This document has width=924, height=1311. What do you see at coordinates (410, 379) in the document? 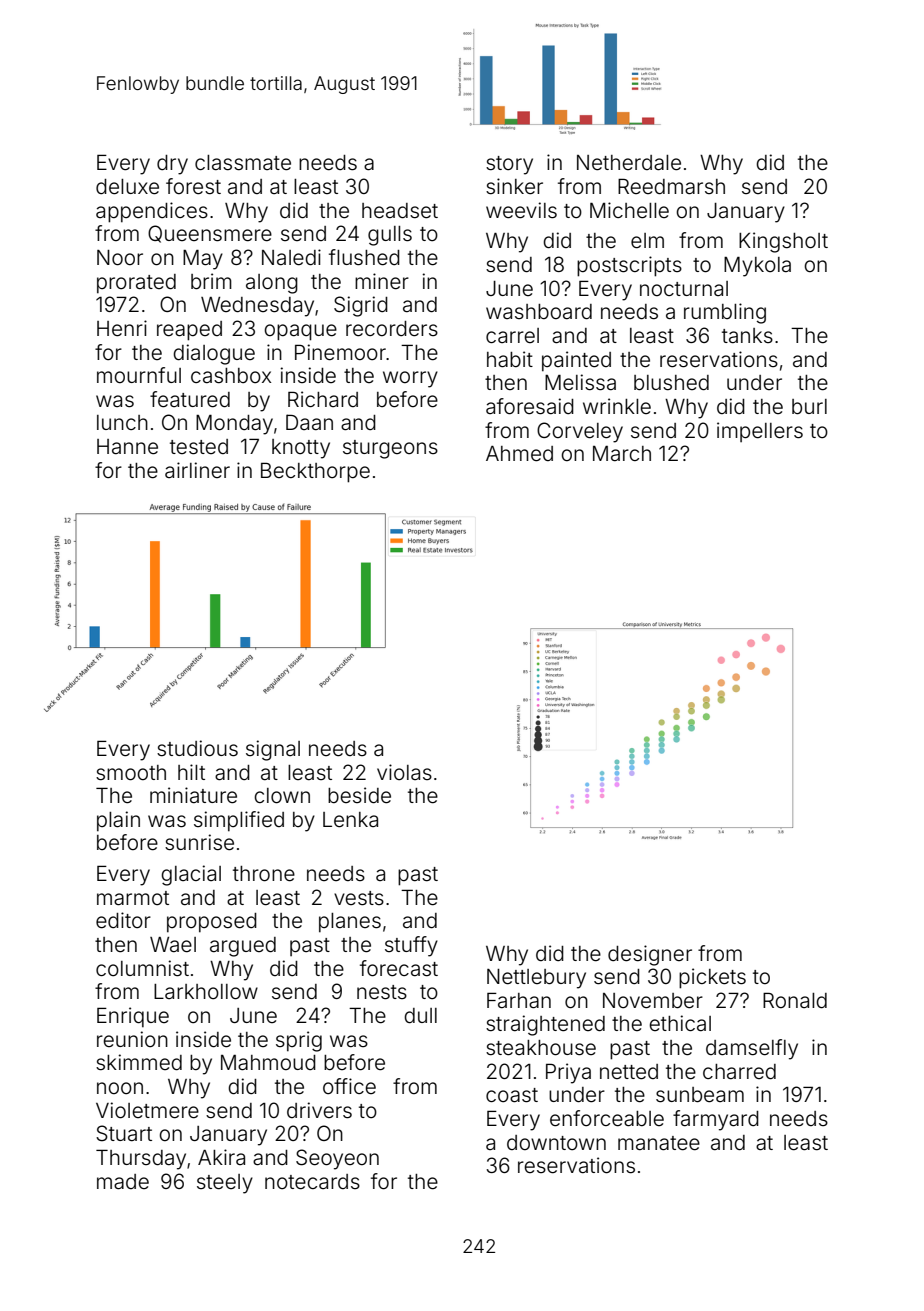
I see `worry` at bounding box center [410, 379].
